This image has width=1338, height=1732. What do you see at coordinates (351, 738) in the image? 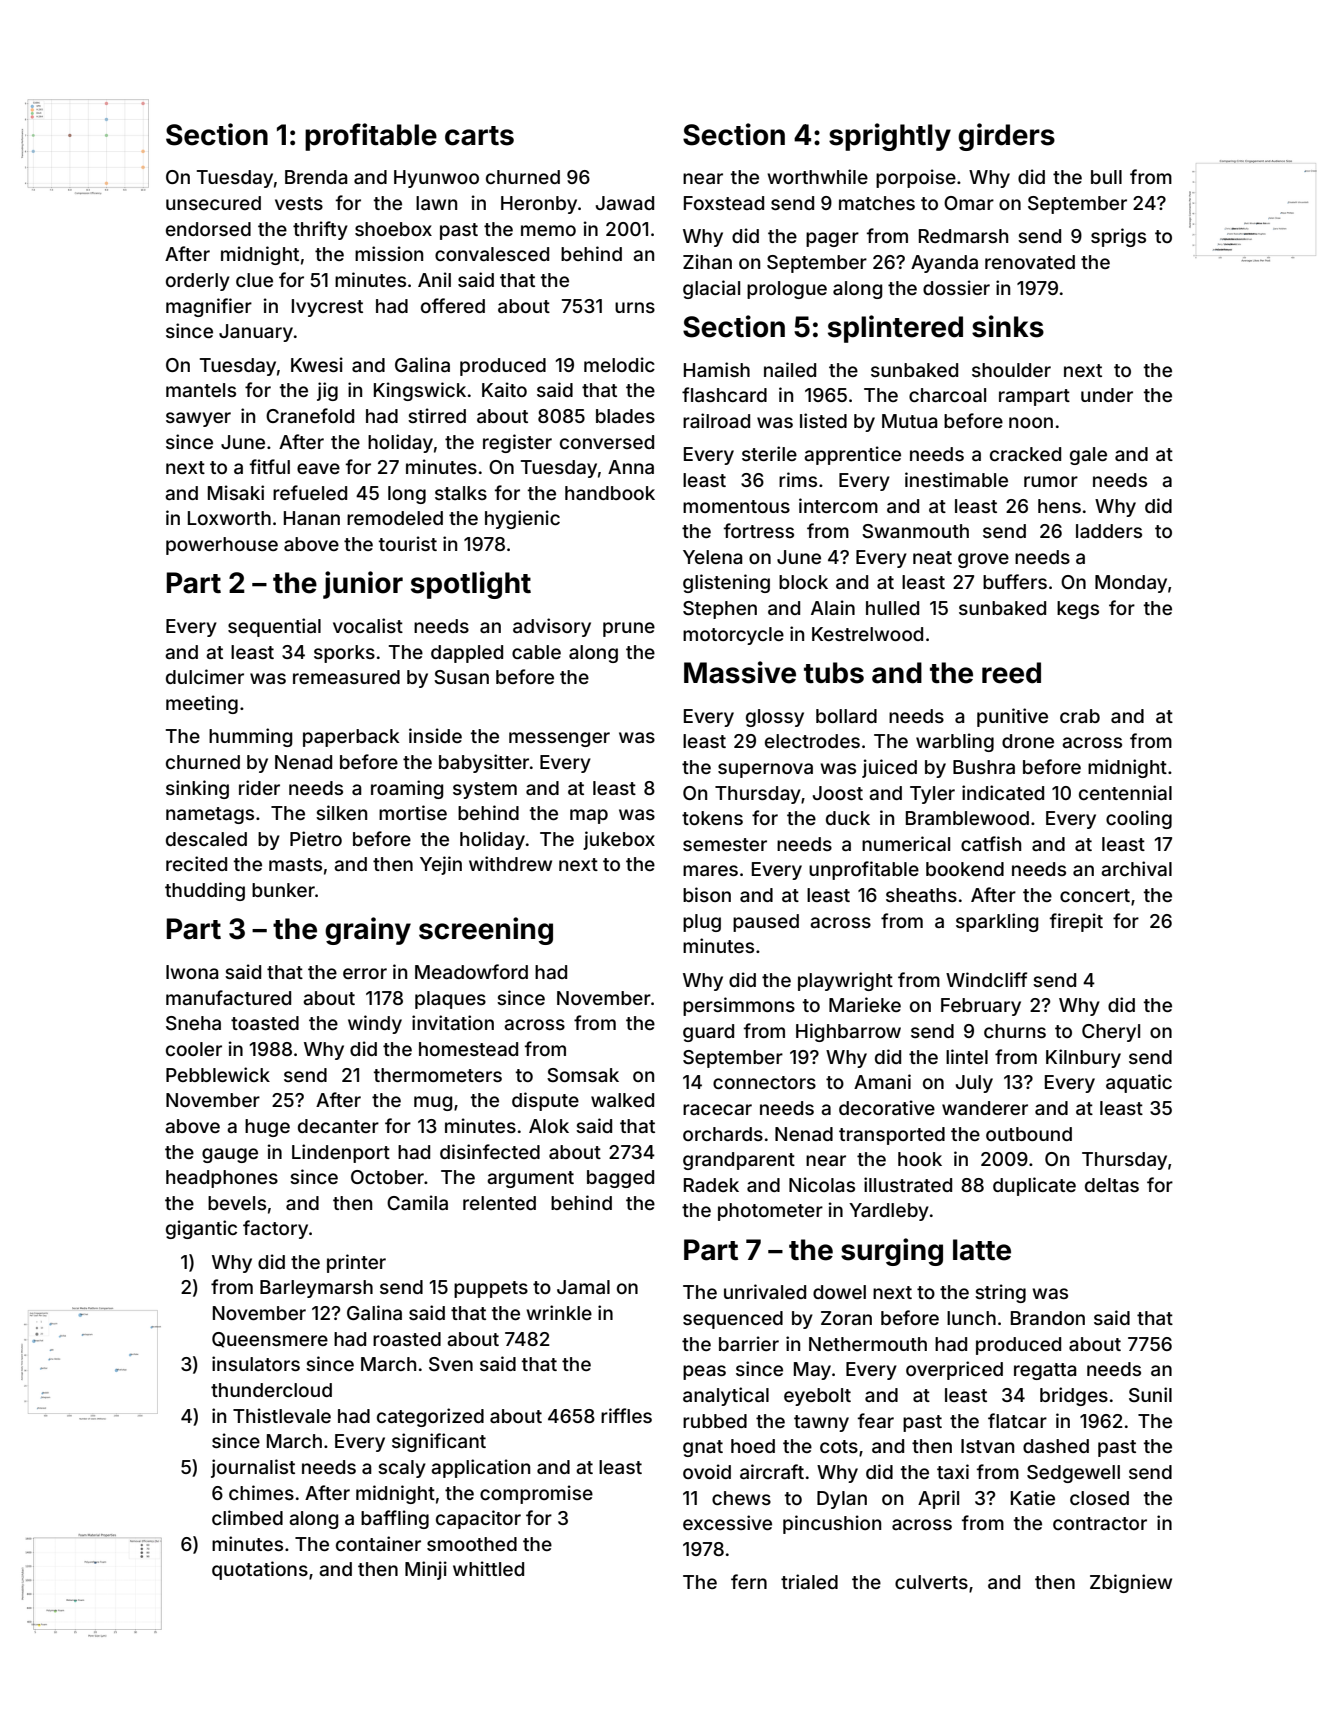
I see `paperback` at bounding box center [351, 738].
